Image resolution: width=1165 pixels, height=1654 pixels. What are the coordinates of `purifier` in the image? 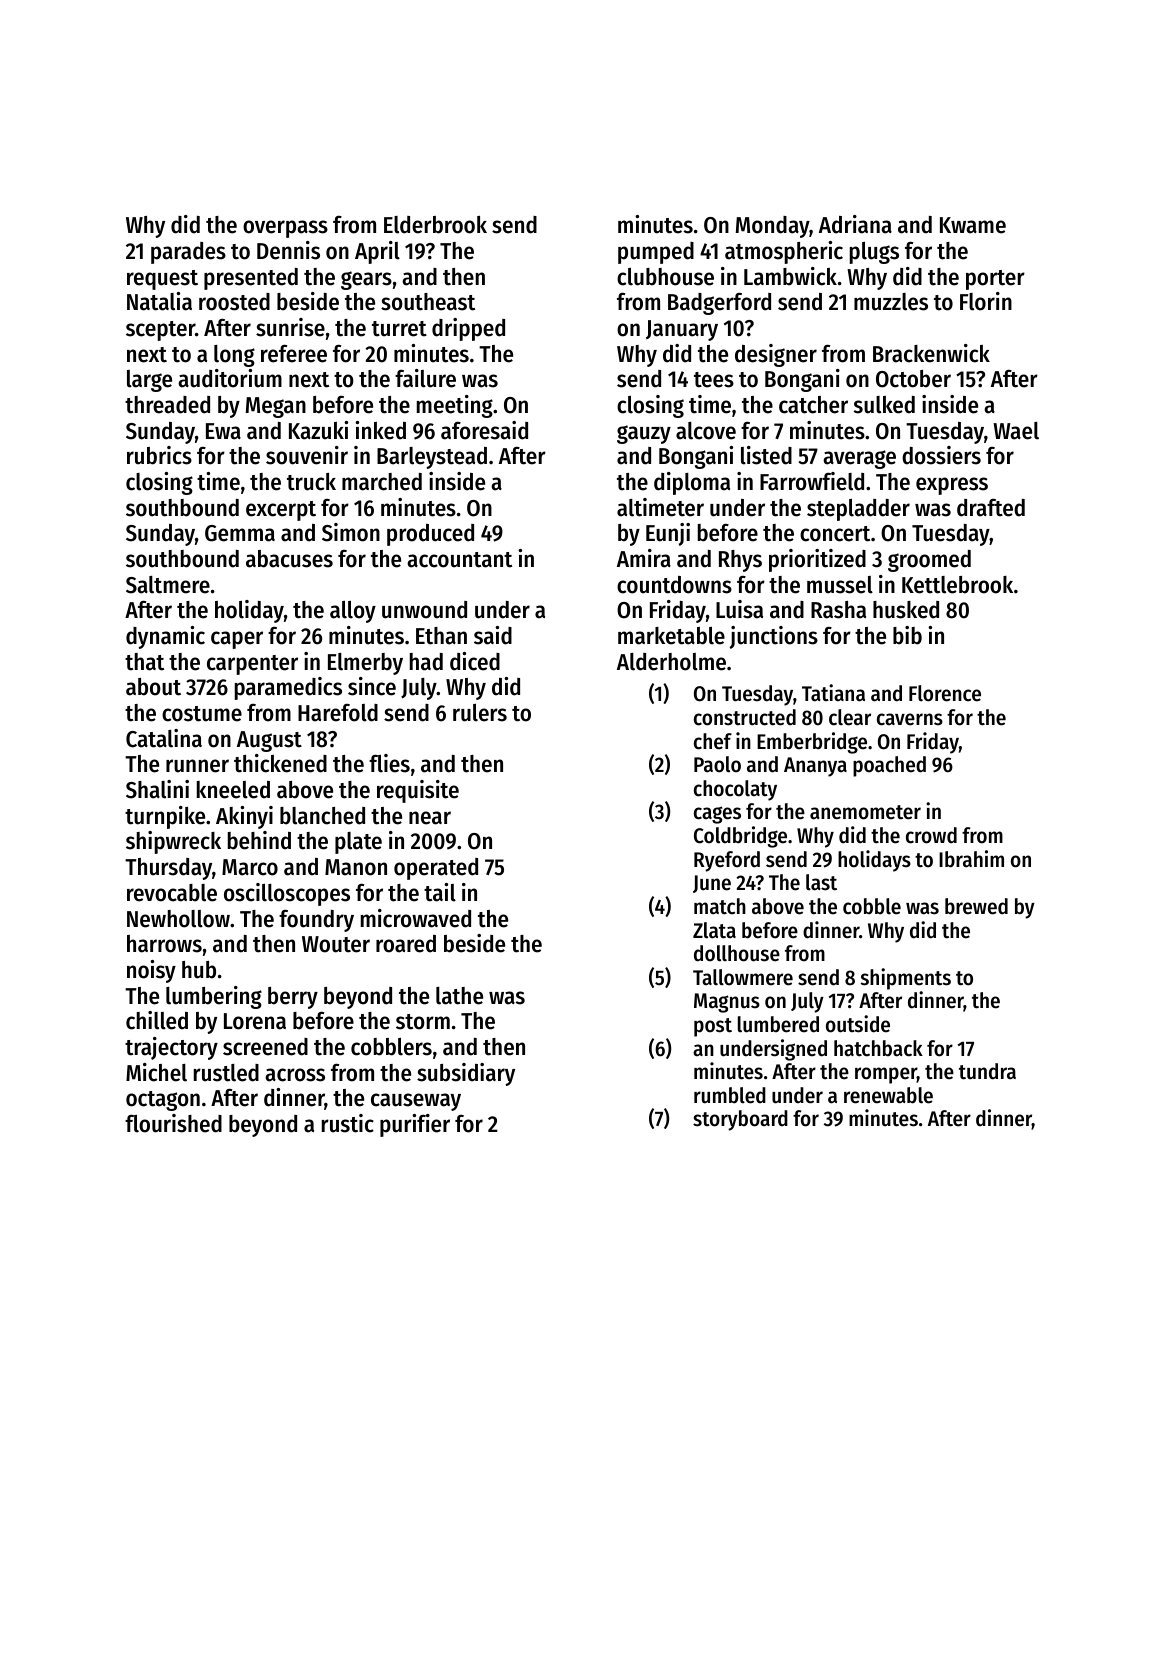 It's located at (415, 1125).
